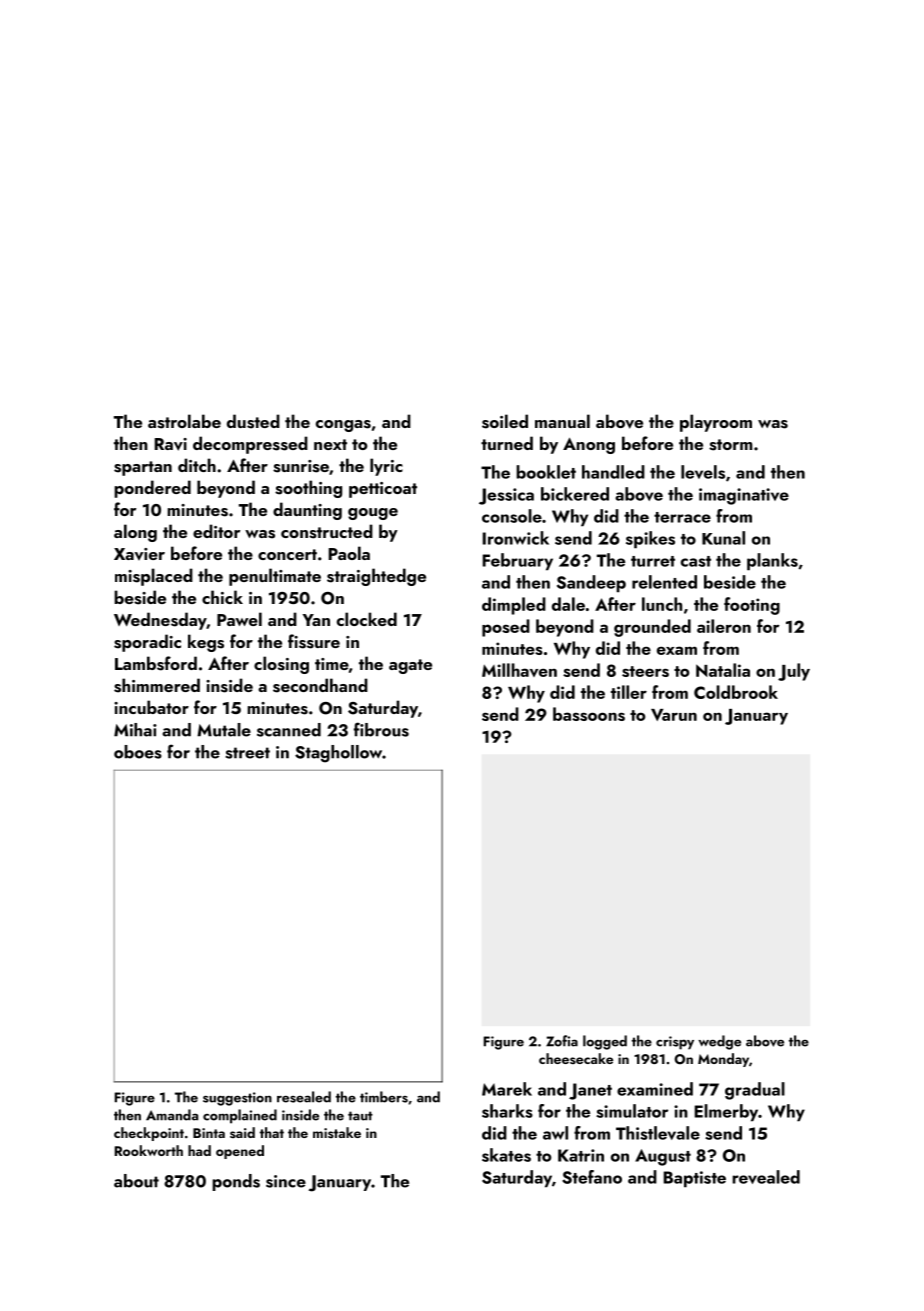 The height and width of the screenshot is (1311, 924). Describe the element at coordinates (281, 665) in the screenshot. I see `closing` at that location.
